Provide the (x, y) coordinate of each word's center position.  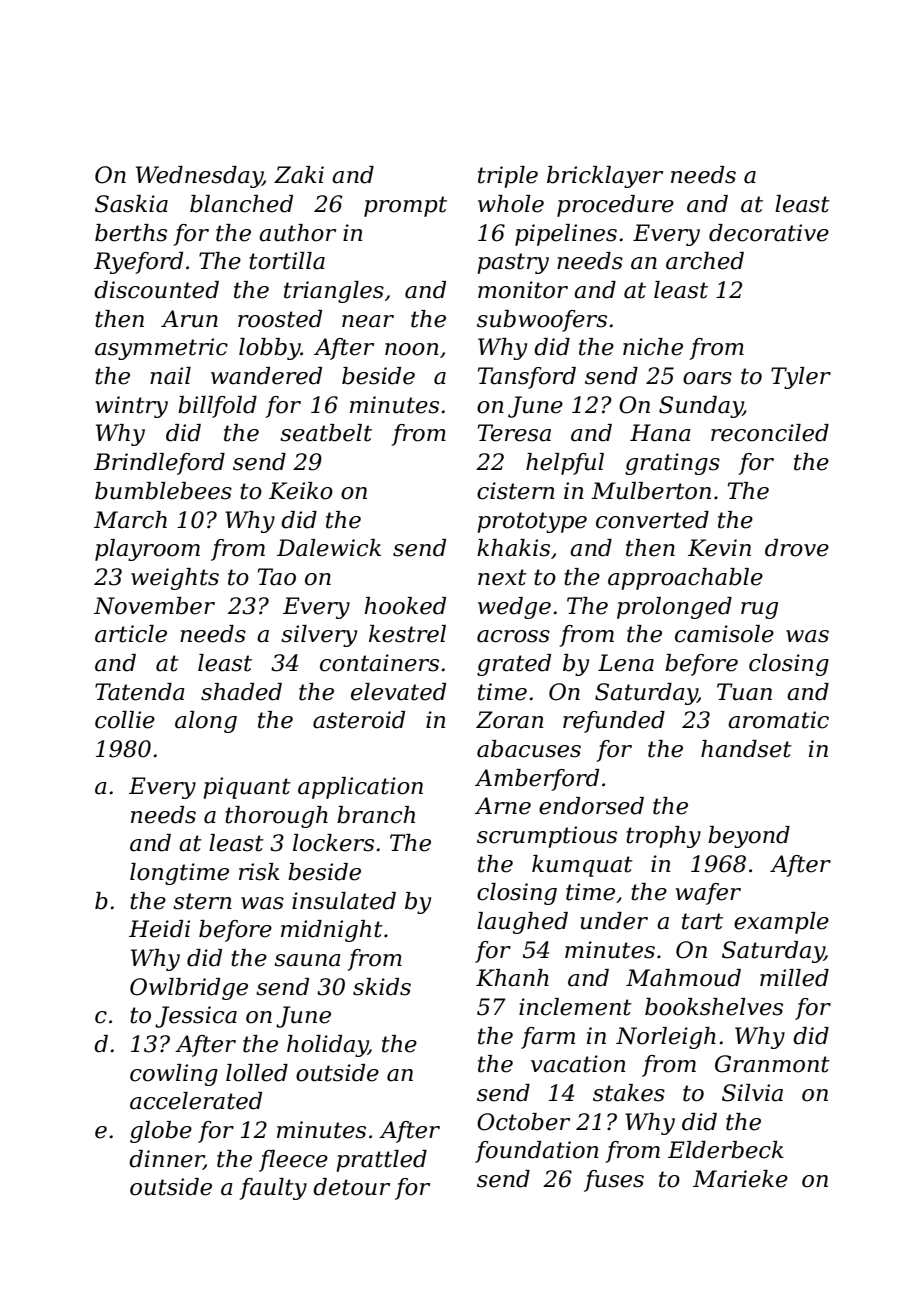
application (360, 788)
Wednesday (199, 177)
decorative (769, 233)
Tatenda (139, 692)
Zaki (299, 175)
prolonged (674, 608)
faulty (273, 1189)
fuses (614, 1181)
